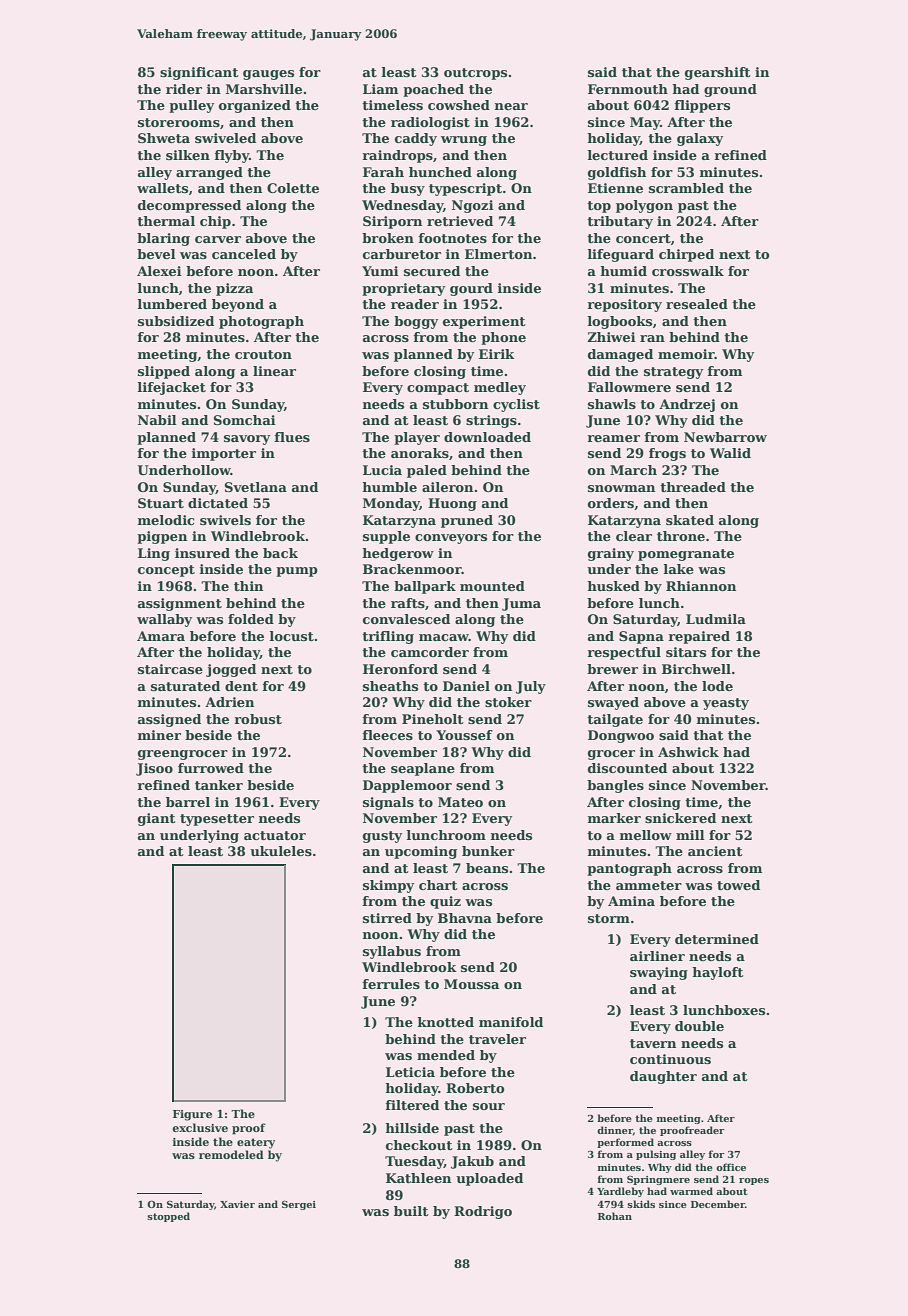 This page has height=1316, width=908. Describe the element at coordinates (387, 918) in the page. I see `stirred` at that location.
